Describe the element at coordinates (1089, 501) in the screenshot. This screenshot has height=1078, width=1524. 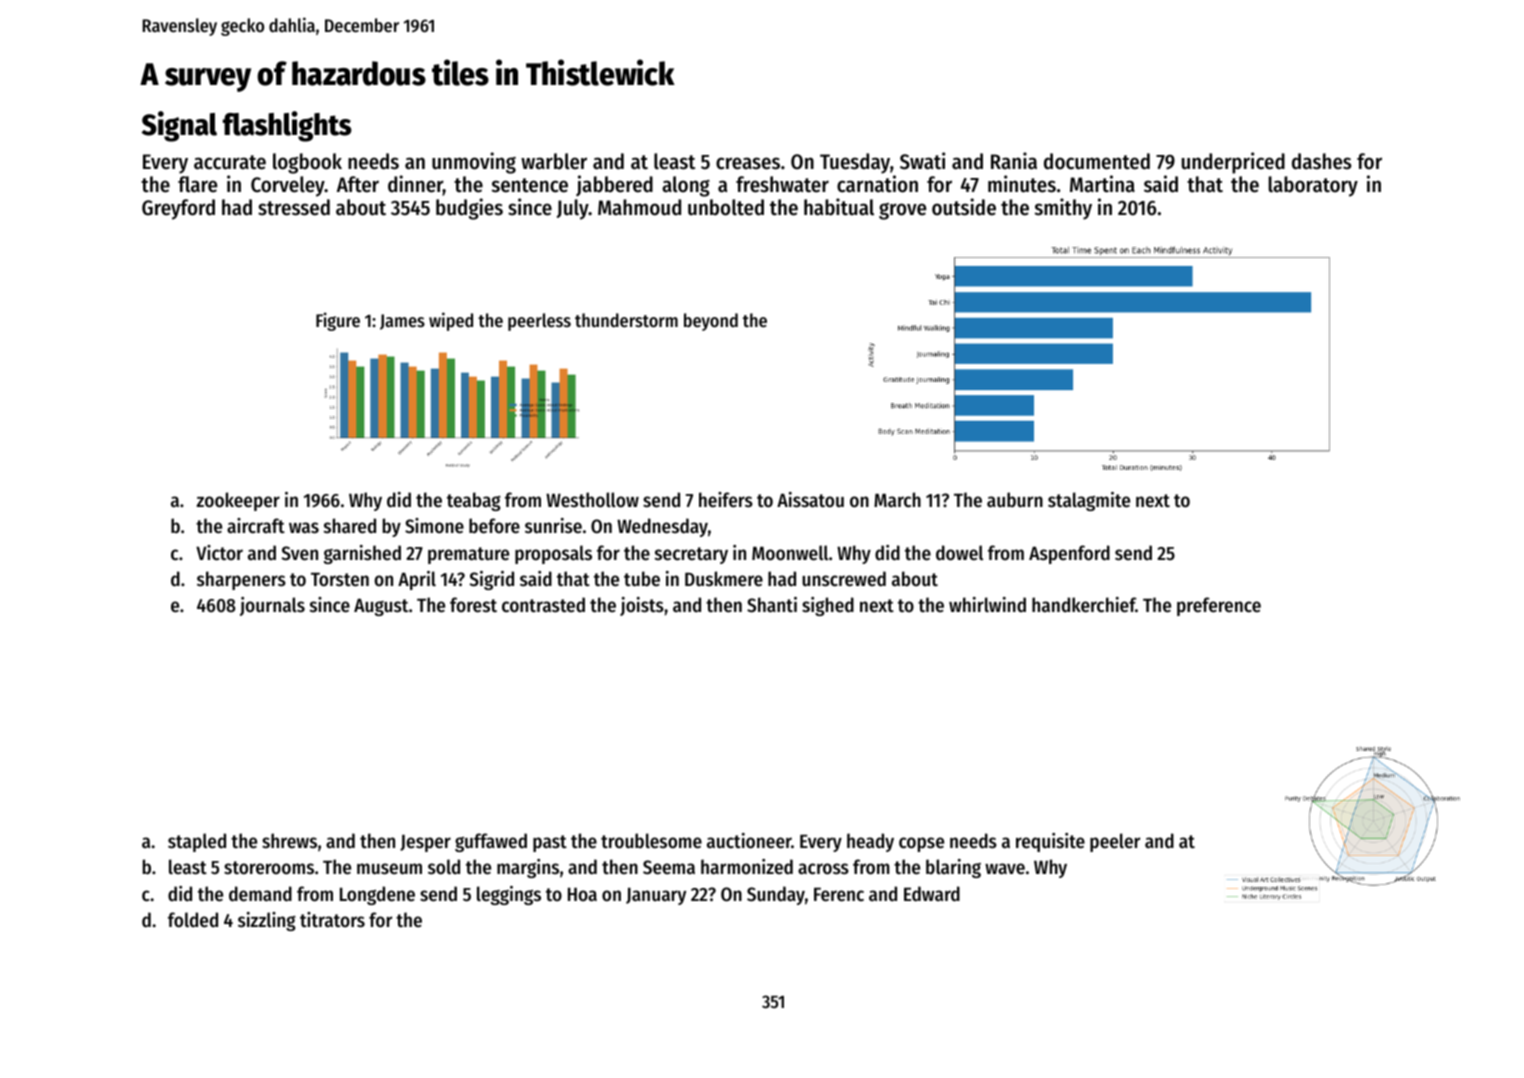
I see `stalagmite` at that location.
